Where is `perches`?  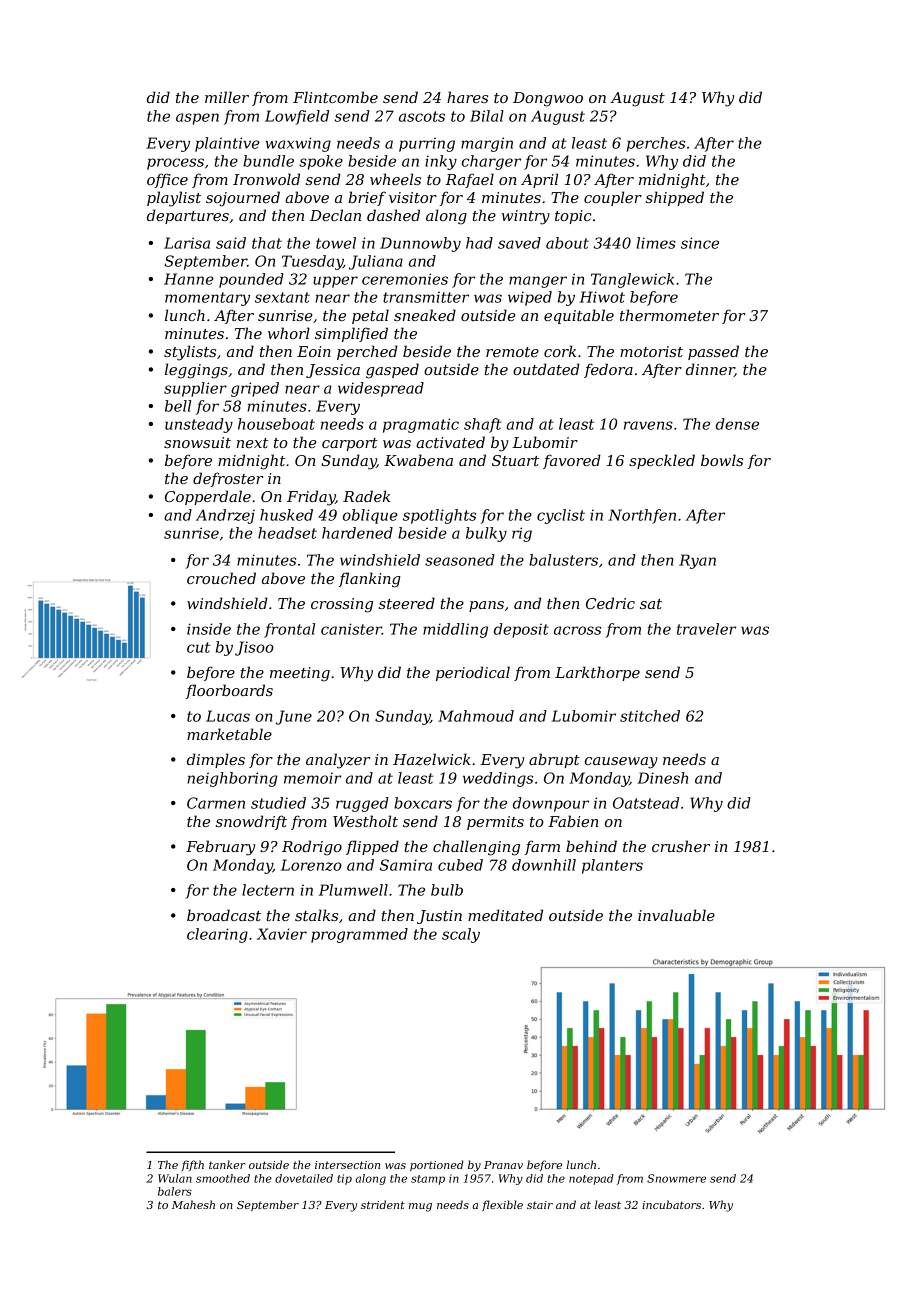 perches is located at coordinates (656, 144).
